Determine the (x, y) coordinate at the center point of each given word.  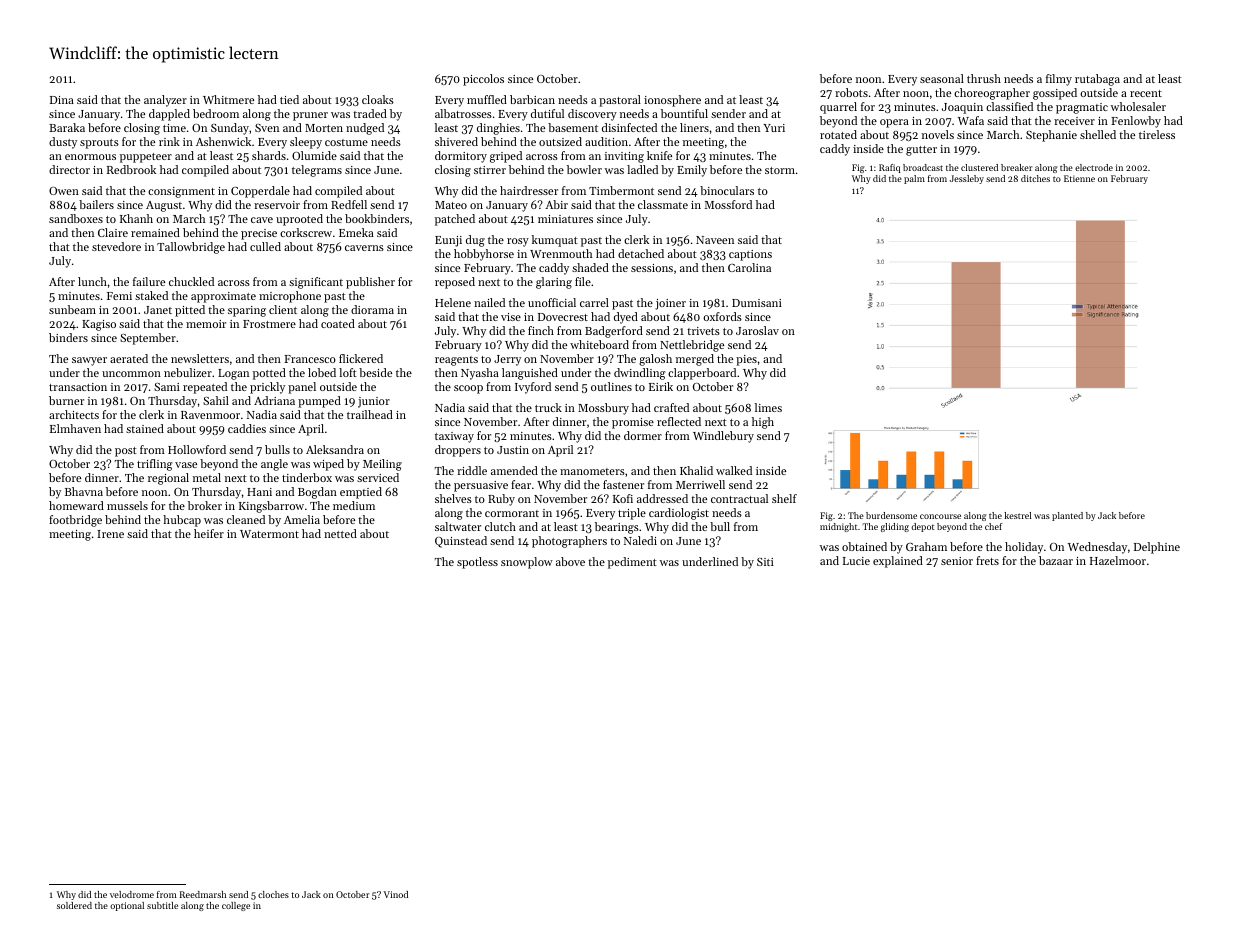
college (236, 906)
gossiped (1055, 94)
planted (1067, 516)
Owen (64, 191)
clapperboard (702, 374)
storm (780, 170)
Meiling (382, 465)
